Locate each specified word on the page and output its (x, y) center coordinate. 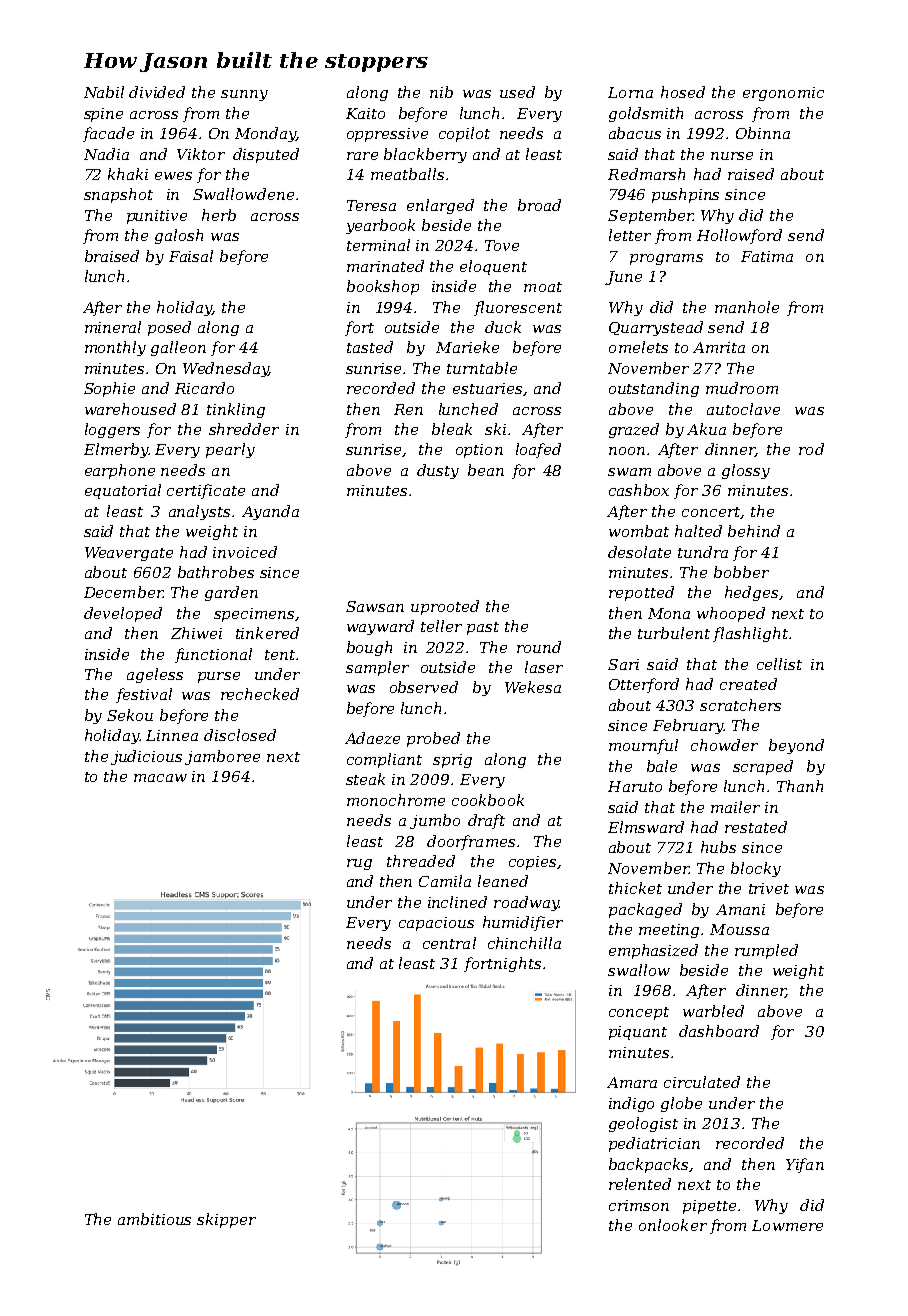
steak (365, 779)
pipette (709, 1207)
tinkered (267, 633)
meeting (669, 931)
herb (219, 215)
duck (503, 327)
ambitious (154, 1219)
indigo (631, 1104)
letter (630, 235)
